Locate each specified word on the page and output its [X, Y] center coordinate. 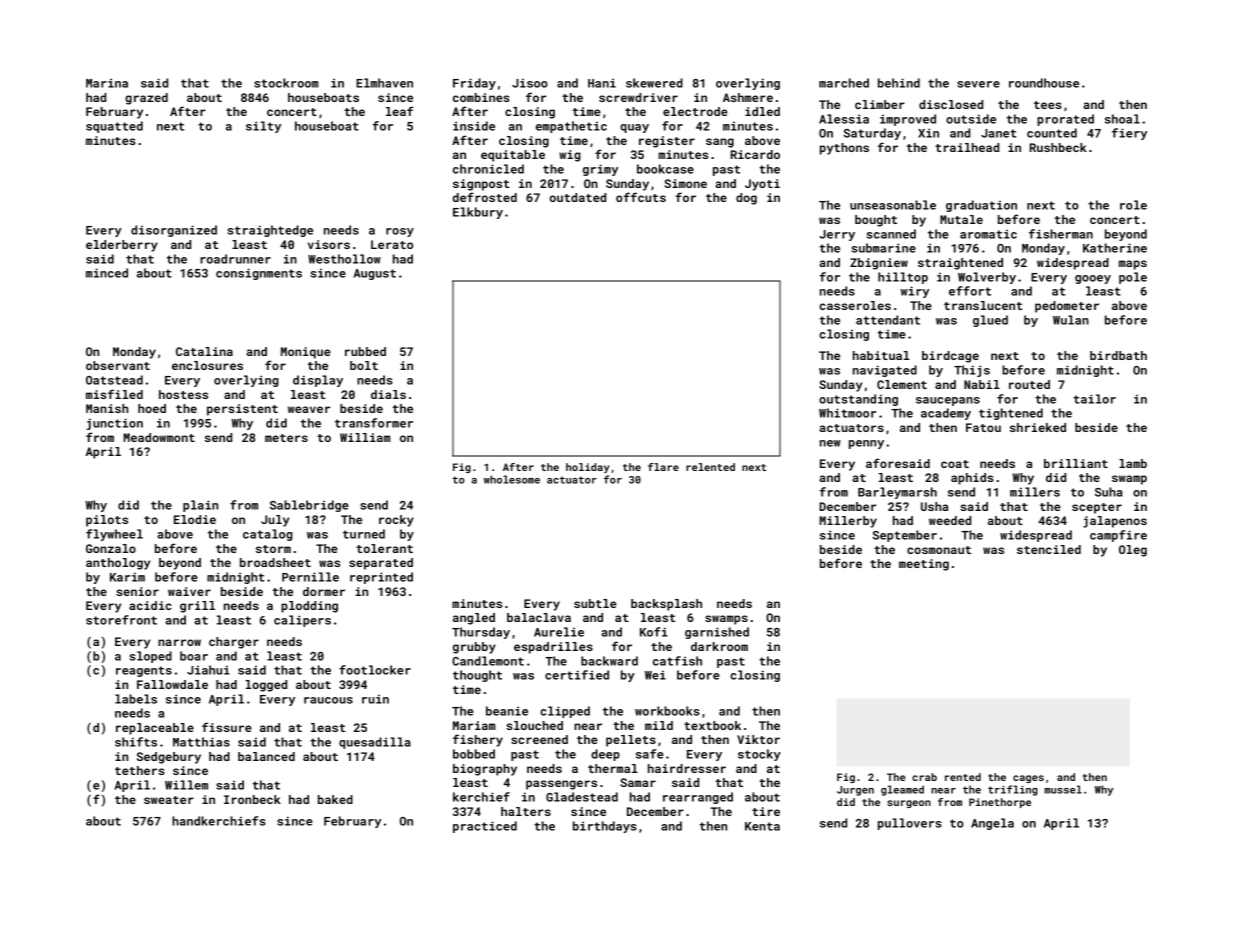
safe [650, 754]
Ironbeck [252, 799]
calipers [302, 621]
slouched [534, 725]
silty [263, 127]
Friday [474, 84]
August [375, 274]
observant [118, 365]
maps [1133, 265]
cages [1028, 779]
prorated [1065, 120]
